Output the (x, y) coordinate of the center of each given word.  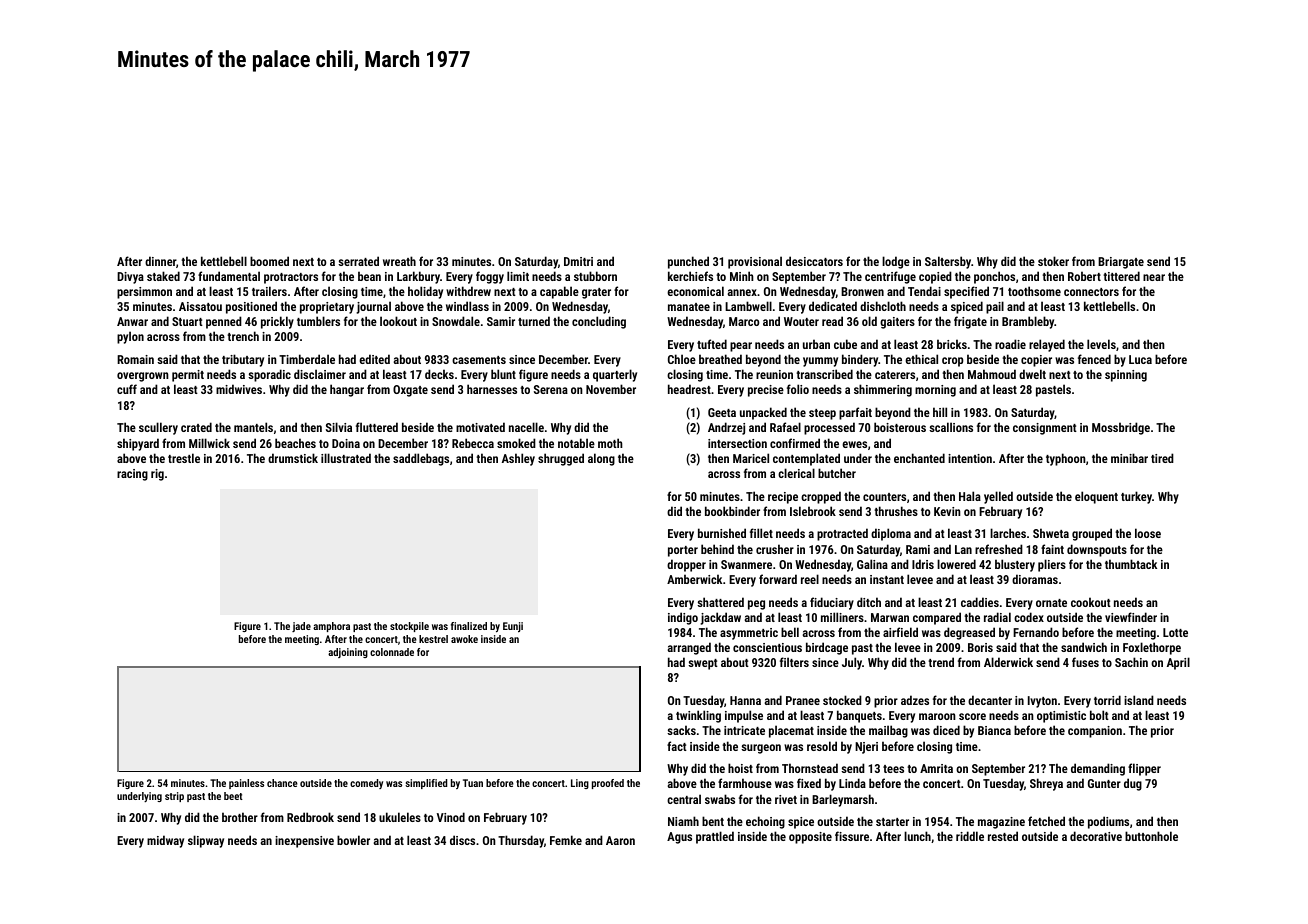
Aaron (620, 840)
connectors (1091, 292)
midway (165, 841)
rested (1003, 836)
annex (742, 292)
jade (301, 627)
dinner (160, 261)
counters (884, 497)
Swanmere (746, 564)
